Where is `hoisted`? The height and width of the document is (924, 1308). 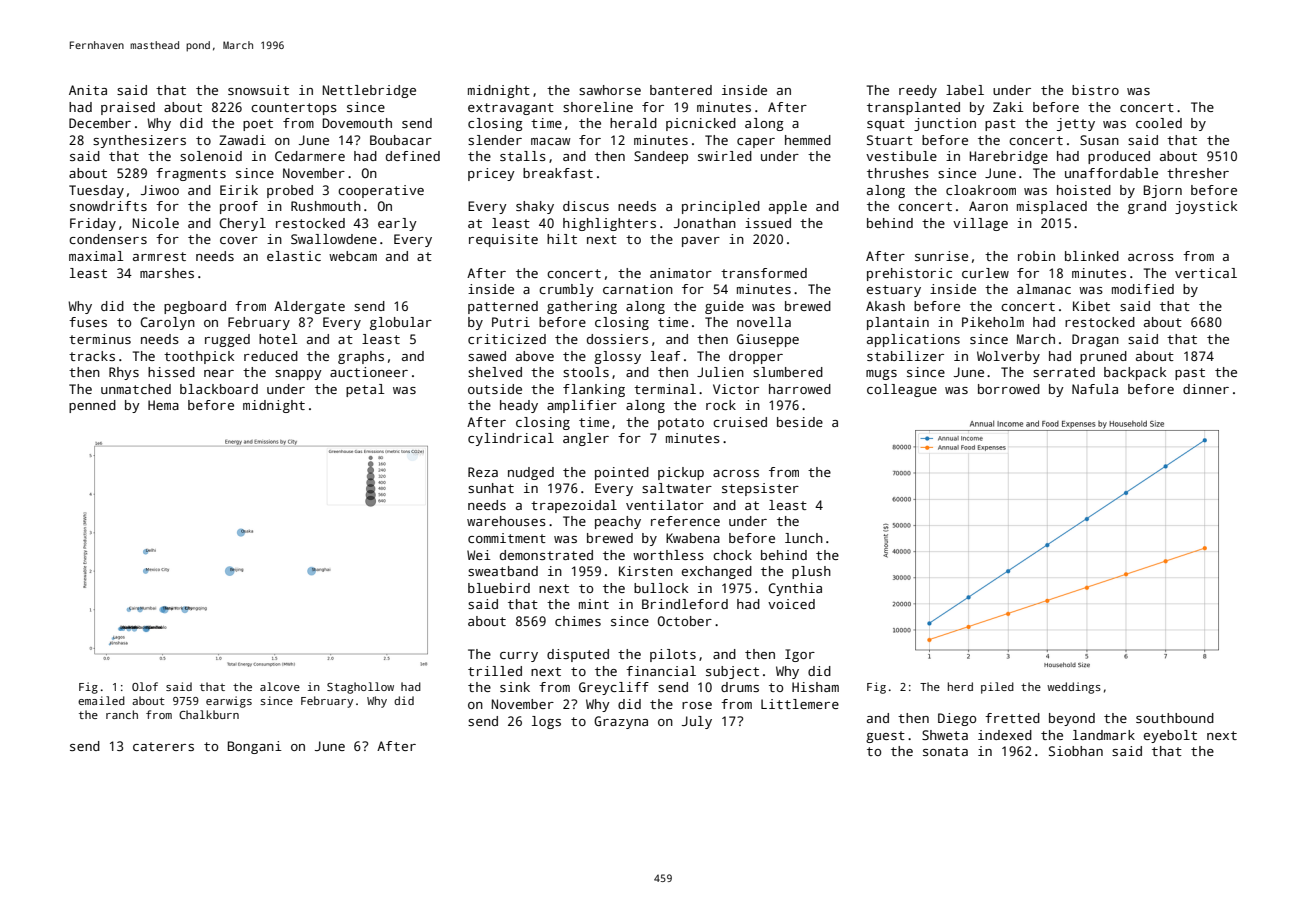
hoisted is located at coordinates (1084, 190).
